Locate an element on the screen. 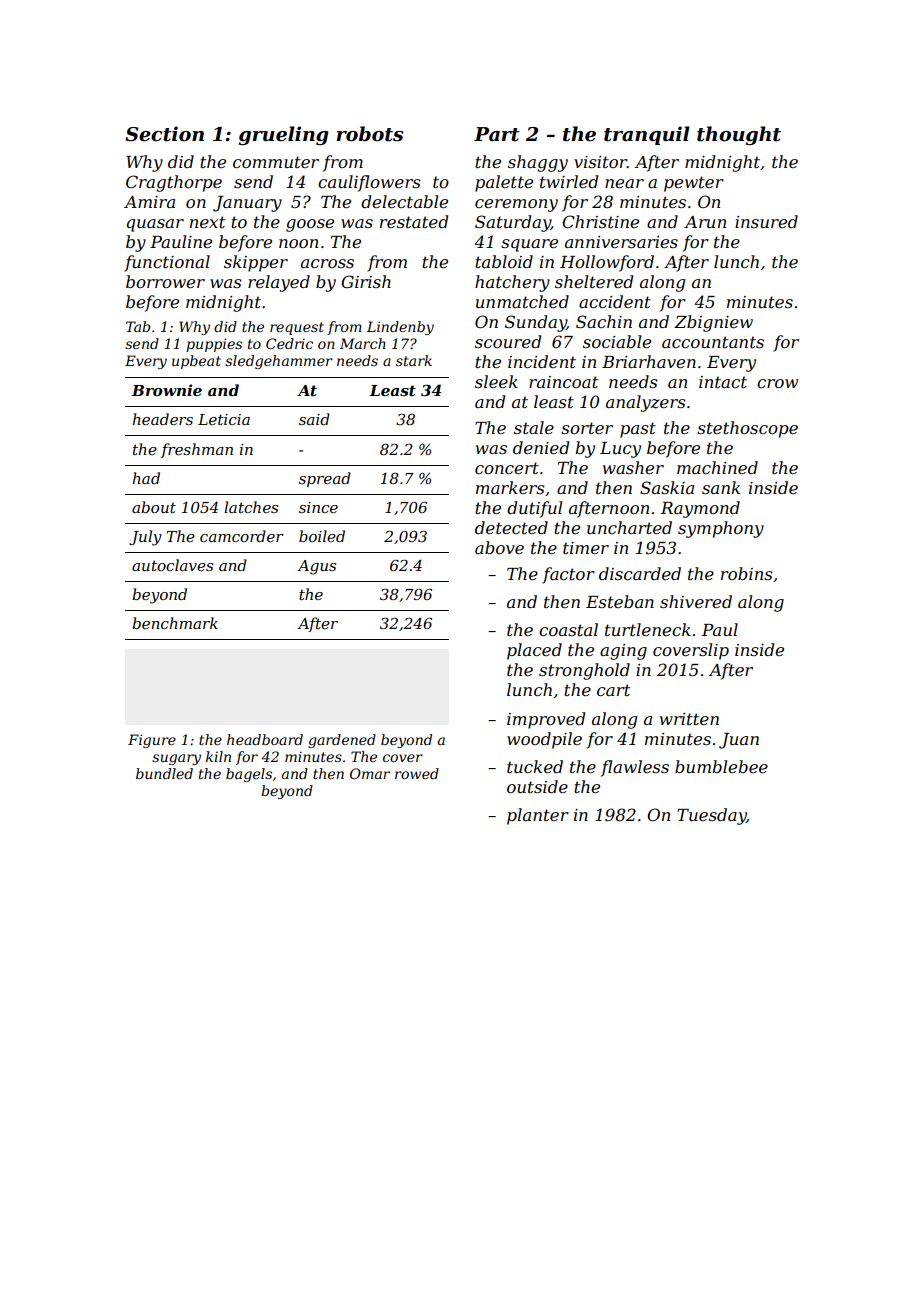 The height and width of the screenshot is (1314, 924). stethoscope is located at coordinates (747, 429).
